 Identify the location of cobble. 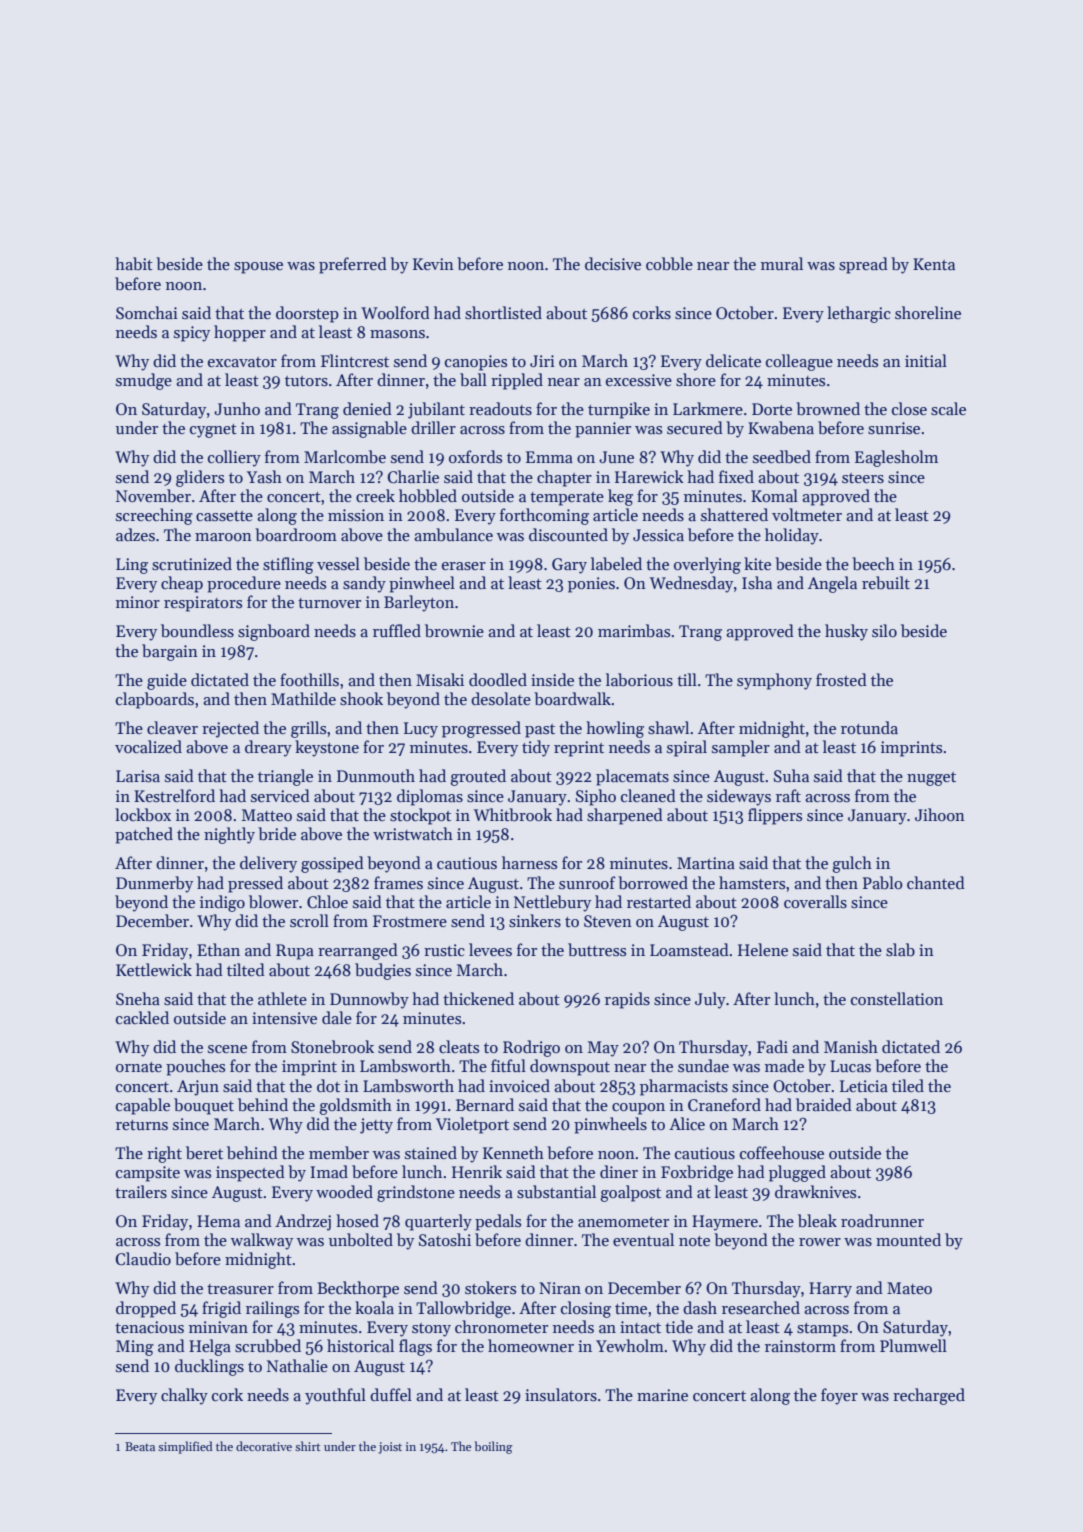
(669, 263).
